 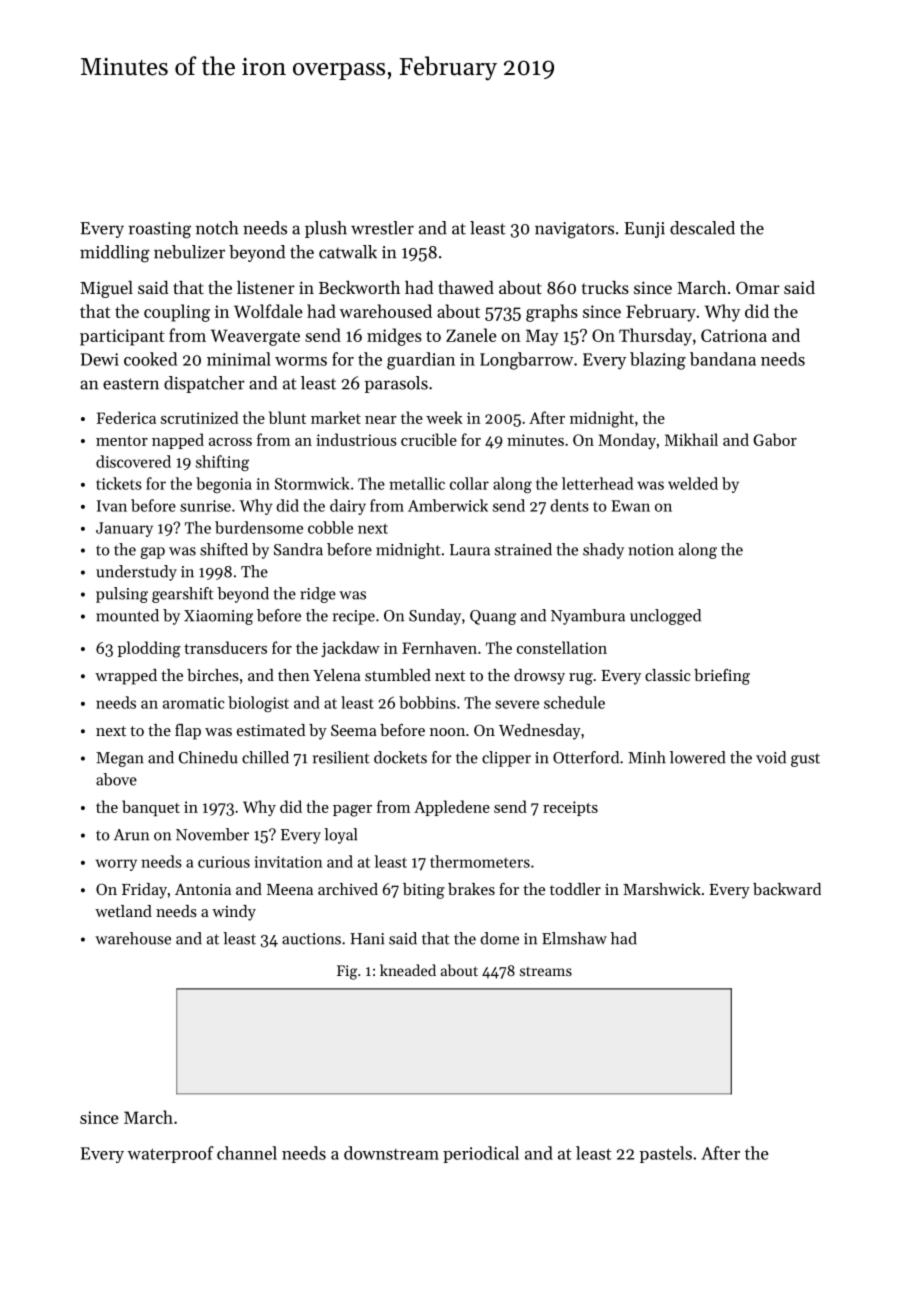 What do you see at coordinates (427, 702) in the page?
I see `bobbins` at bounding box center [427, 702].
